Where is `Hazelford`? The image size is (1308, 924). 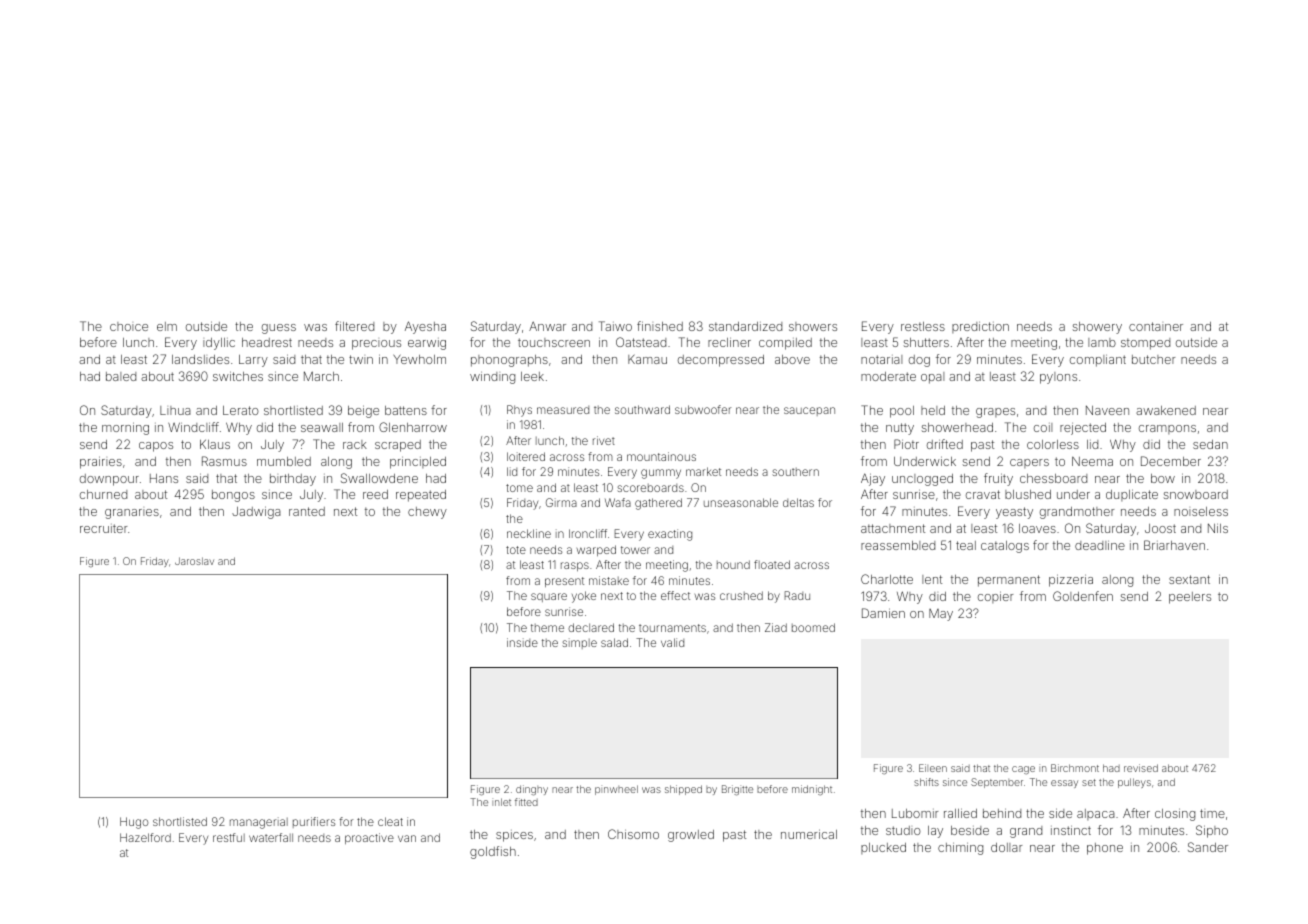 Hazelford is located at coordinates (145, 837).
